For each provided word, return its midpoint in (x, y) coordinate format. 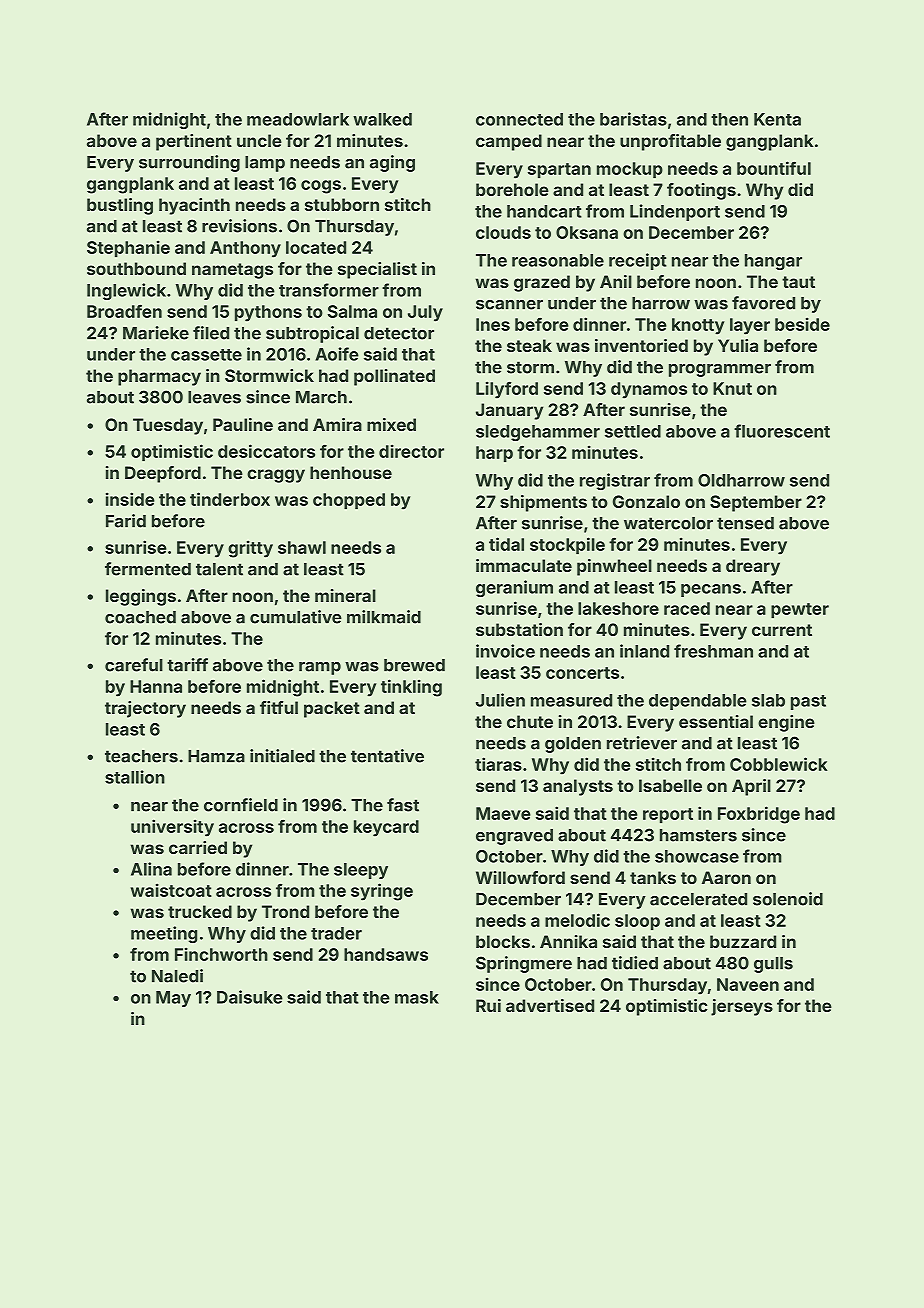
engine (786, 723)
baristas (633, 119)
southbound (136, 268)
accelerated (698, 899)
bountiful (774, 168)
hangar (773, 262)
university (172, 828)
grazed (542, 283)
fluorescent (782, 431)
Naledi (177, 976)
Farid (126, 521)
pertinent (194, 142)
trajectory (145, 709)
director (411, 451)
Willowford (520, 877)
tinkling (411, 688)
